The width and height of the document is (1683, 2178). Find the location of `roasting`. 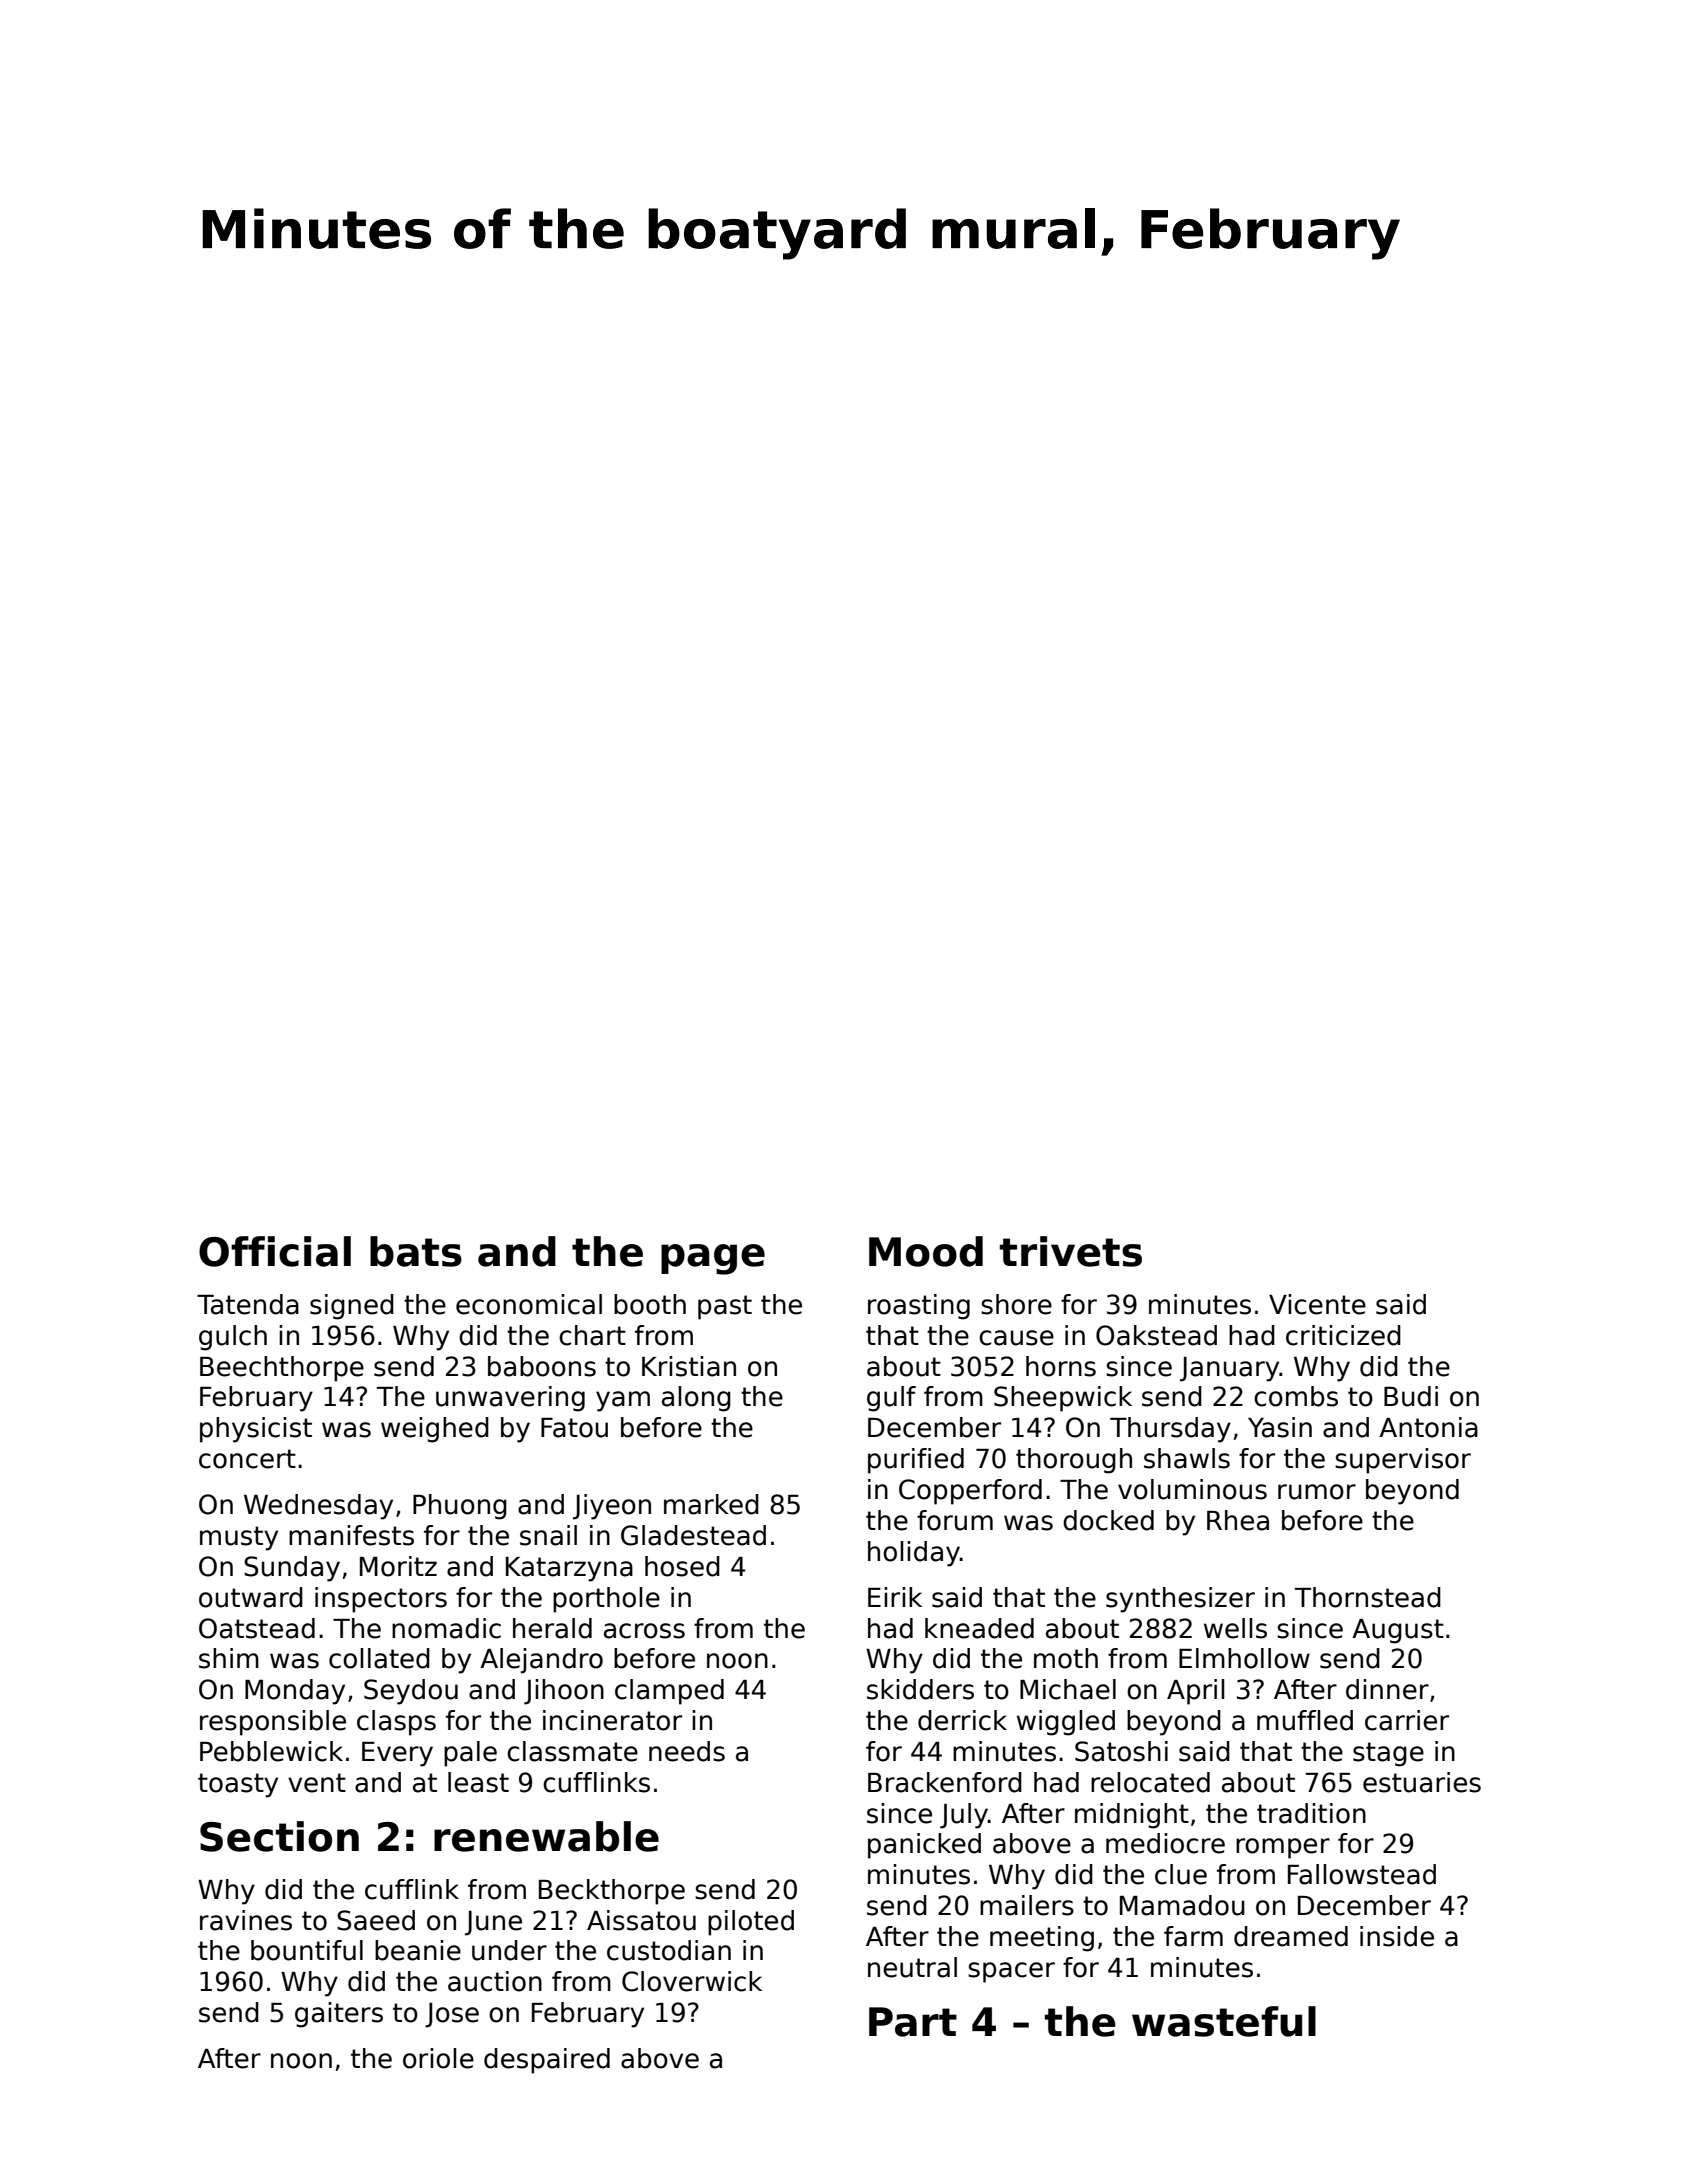

roasting is located at coordinates (919, 1307).
